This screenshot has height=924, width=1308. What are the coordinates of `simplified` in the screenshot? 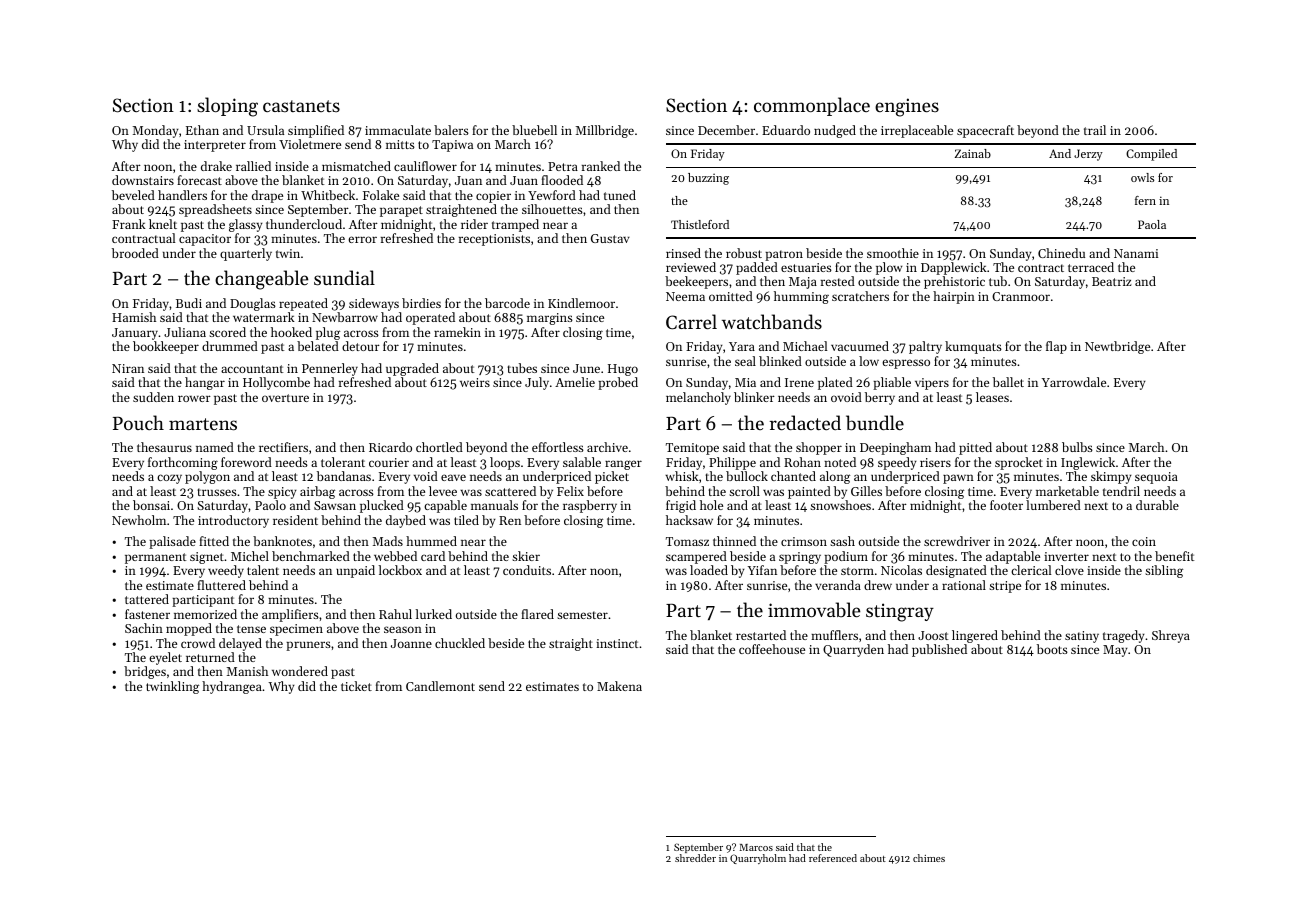 It's located at (316, 131).
